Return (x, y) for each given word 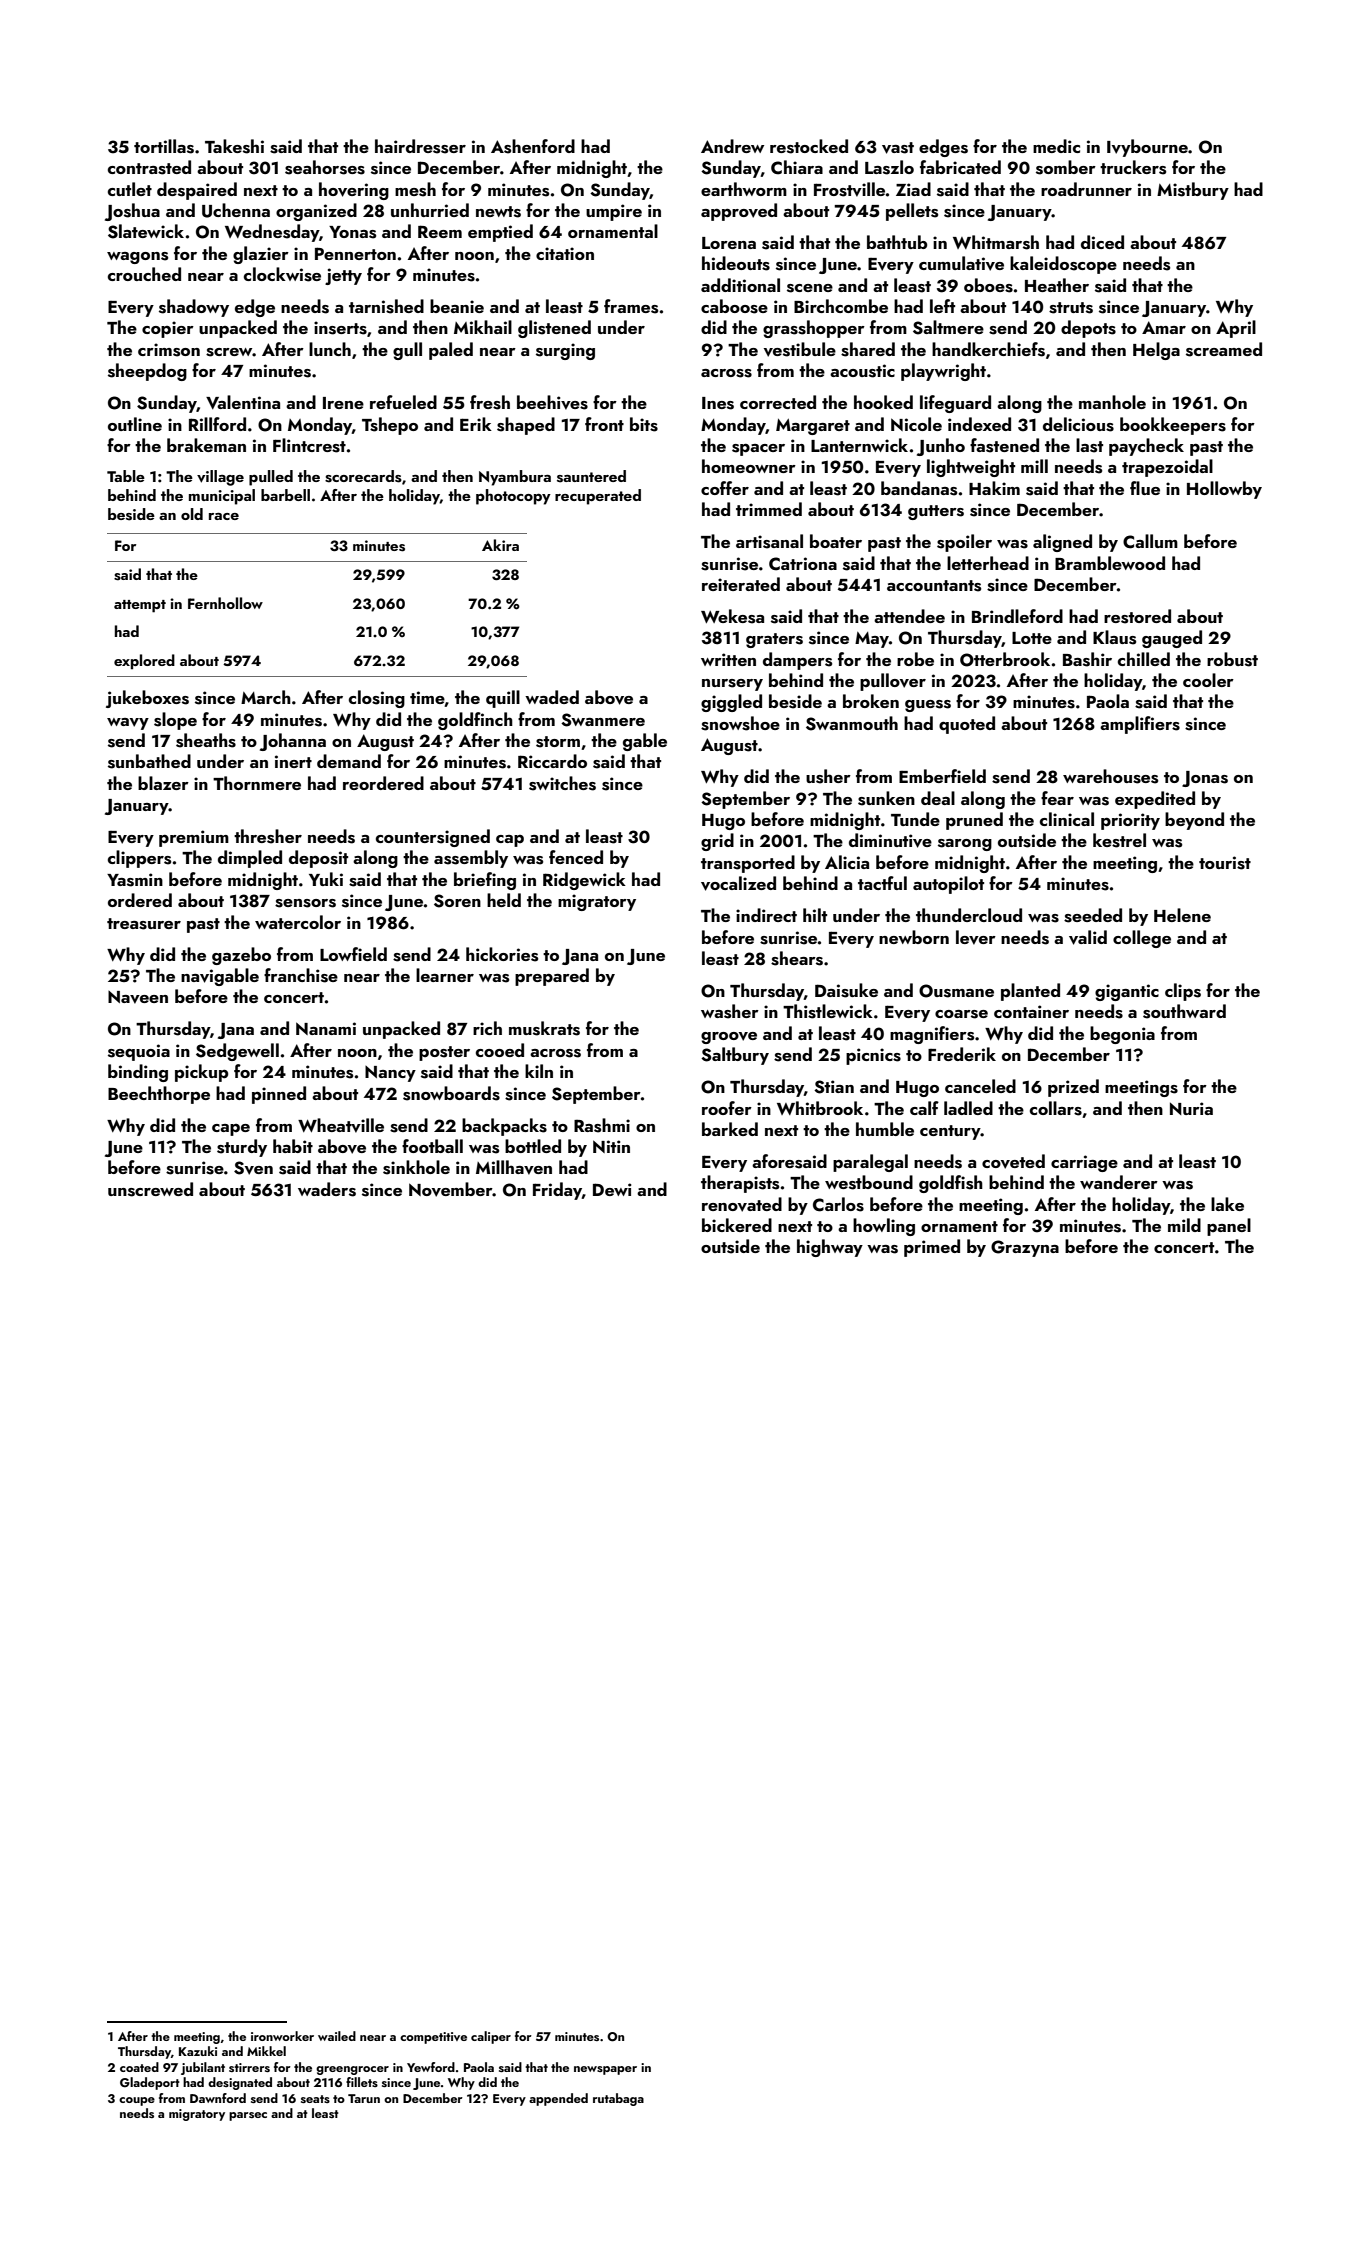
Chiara (797, 167)
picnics (873, 1056)
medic (1056, 146)
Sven (253, 1168)
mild (1184, 1225)
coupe (137, 2101)
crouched (144, 274)
